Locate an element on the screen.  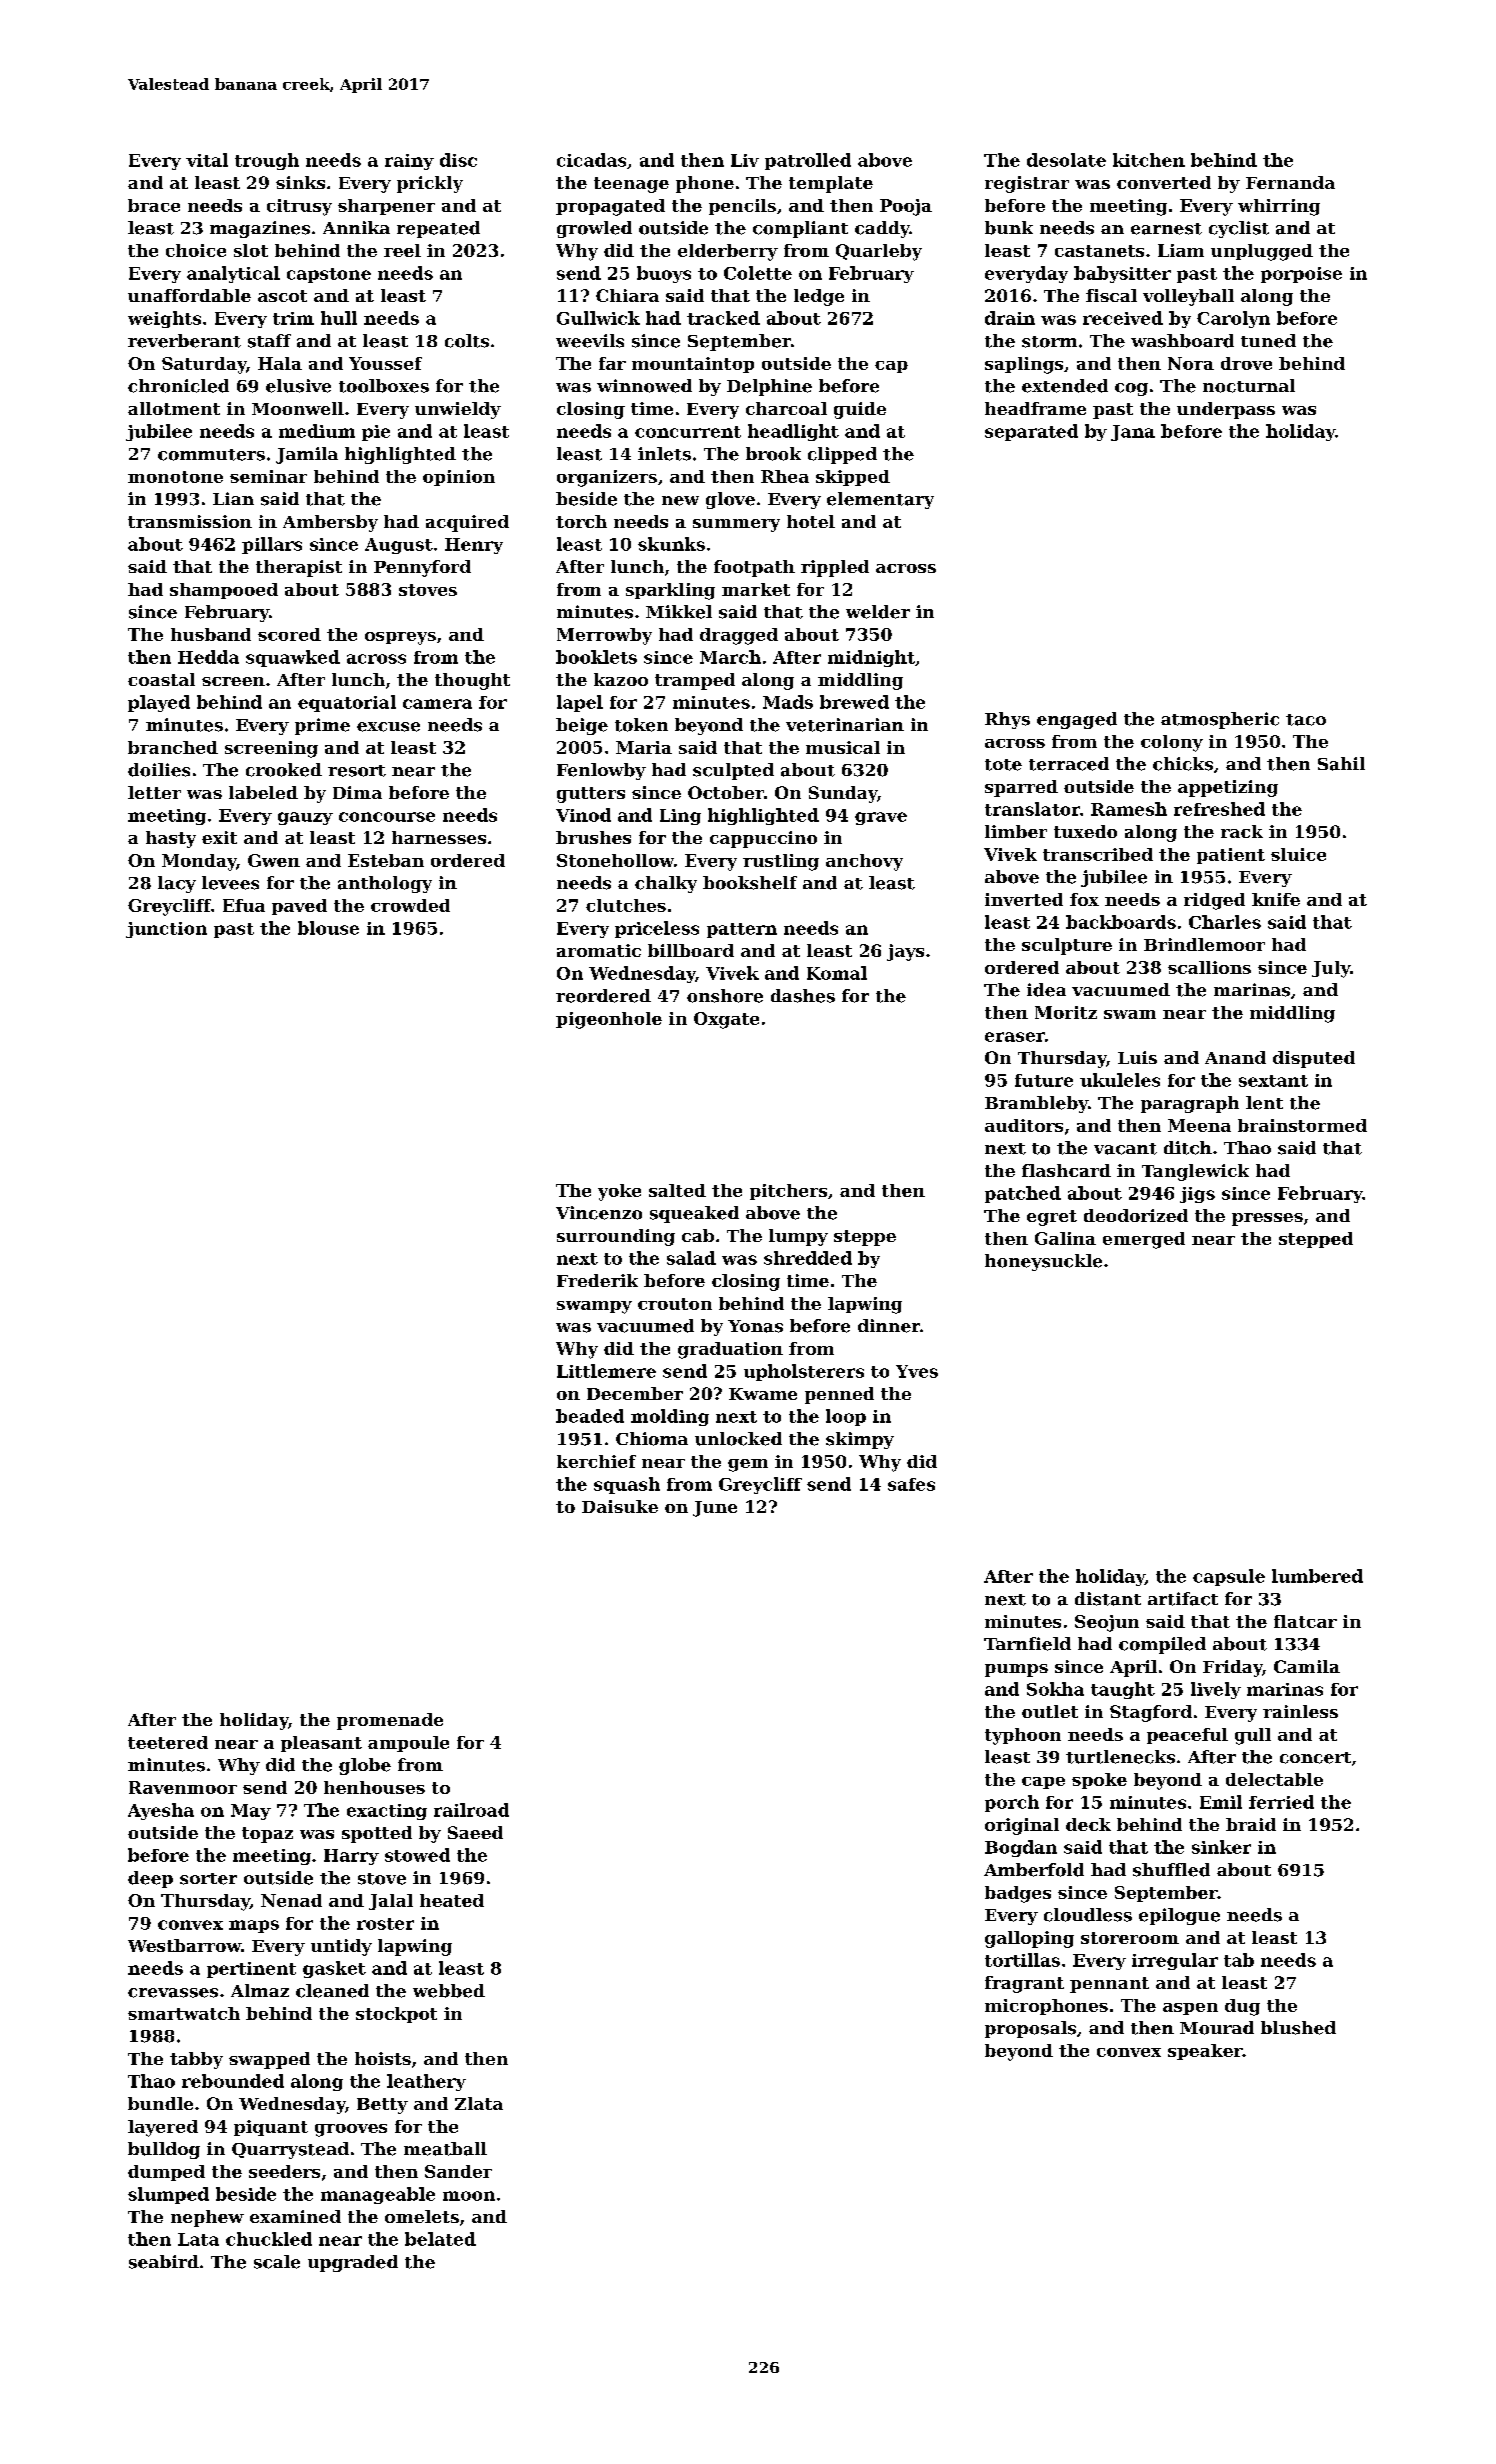
vital is located at coordinates (207, 160).
